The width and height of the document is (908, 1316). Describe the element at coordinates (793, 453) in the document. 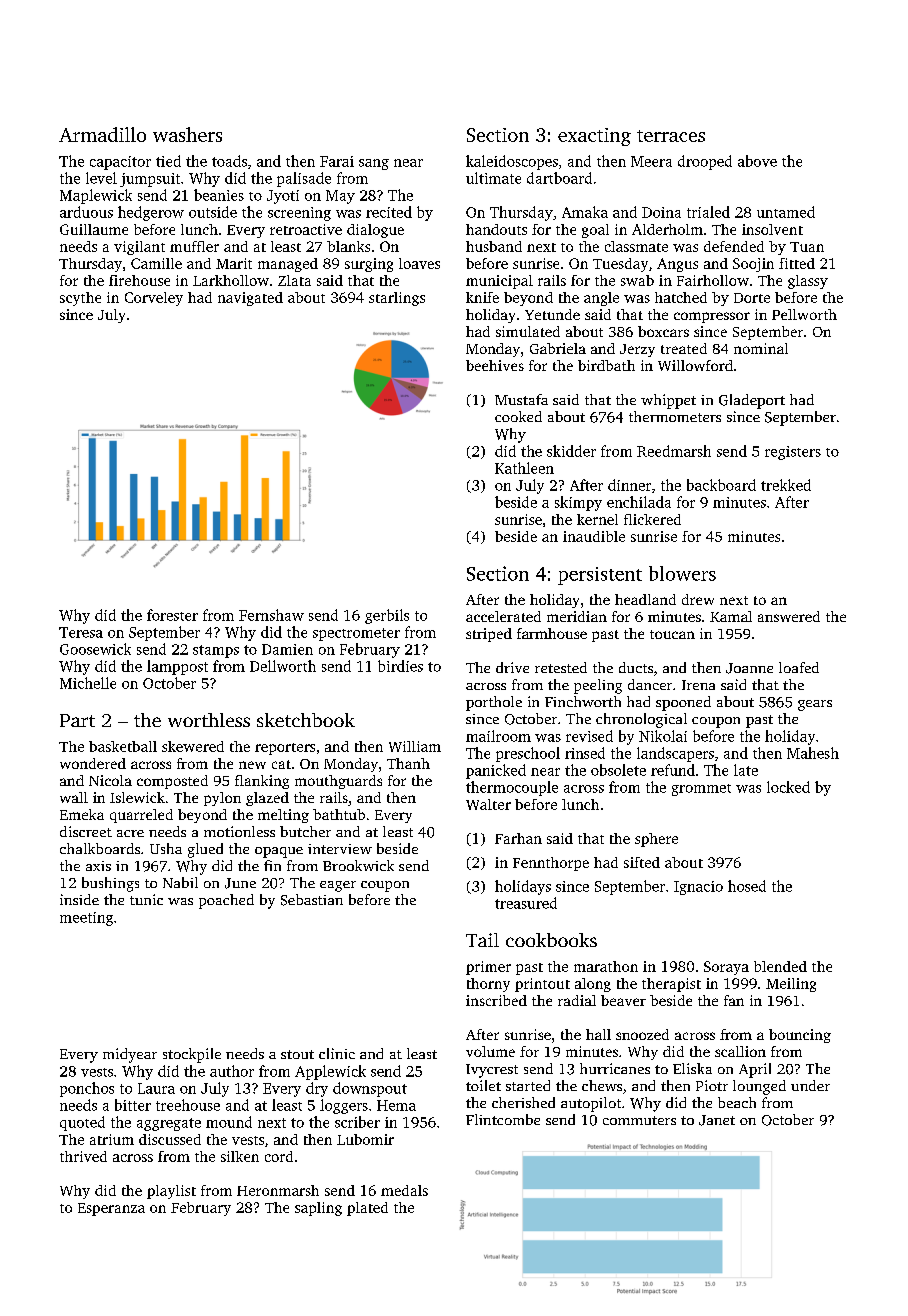

I see `registers` at that location.
